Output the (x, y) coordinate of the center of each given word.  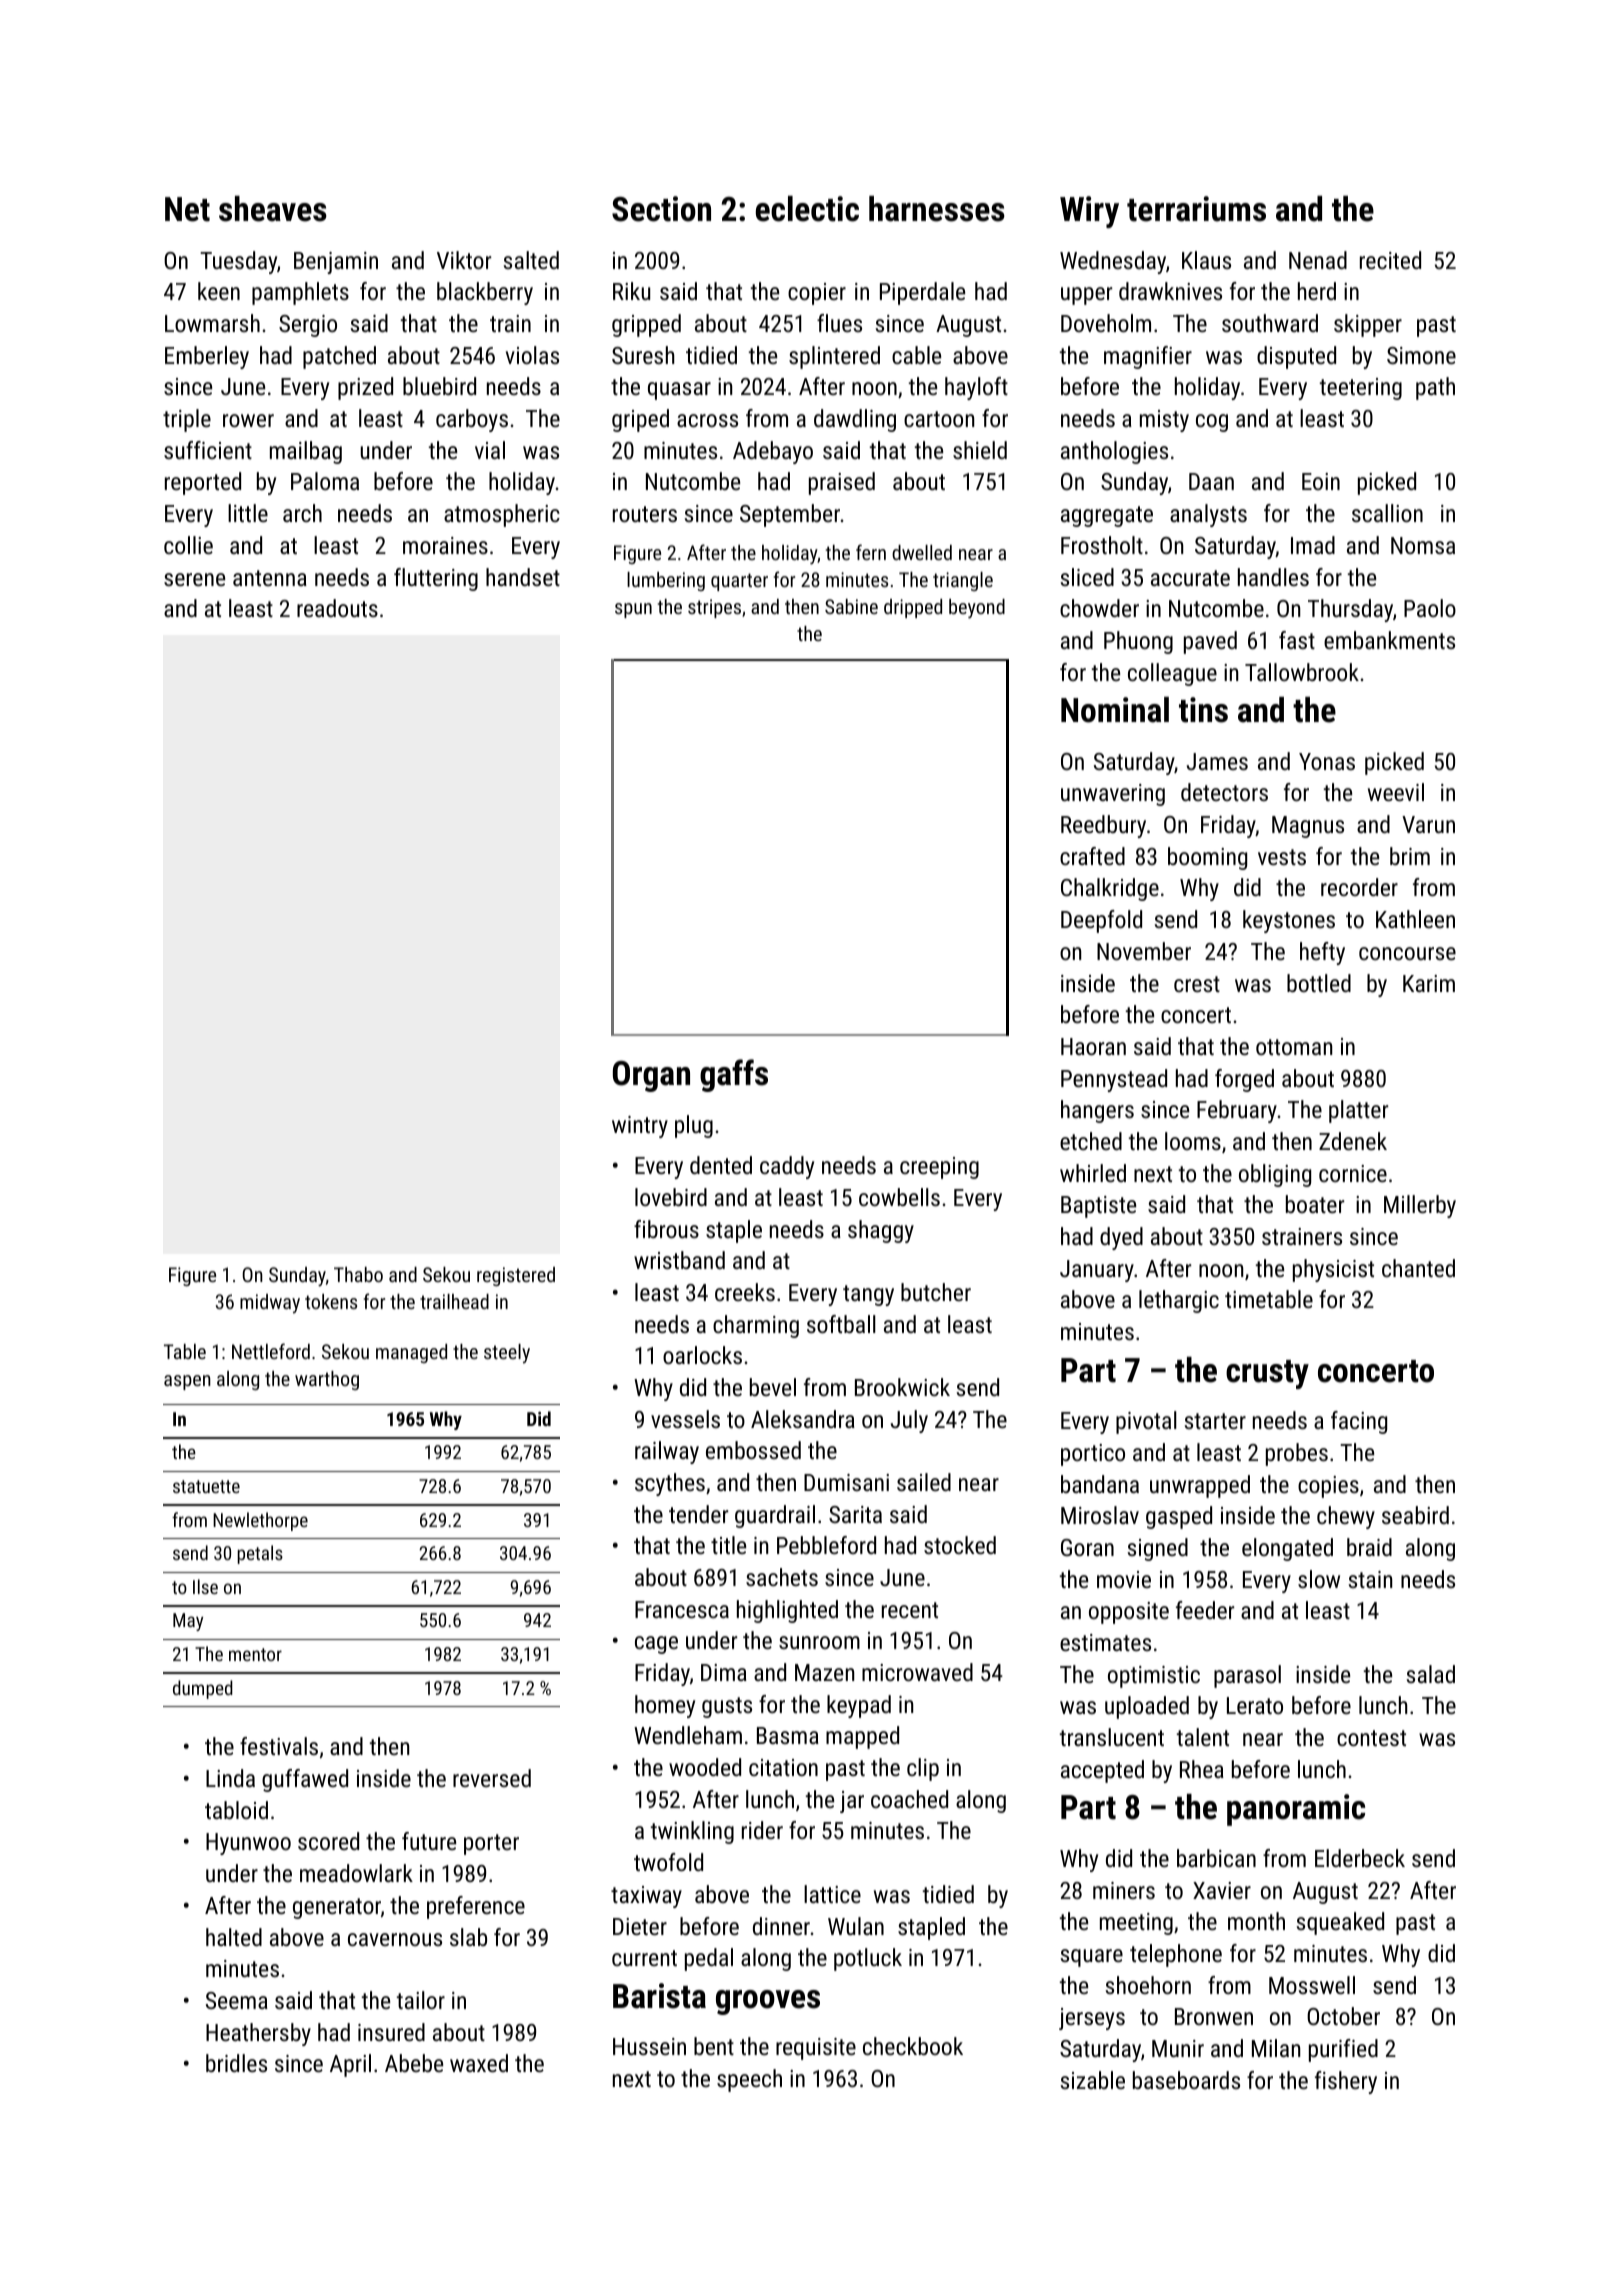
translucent (1112, 1737)
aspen (187, 1382)
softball (841, 1324)
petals (260, 1554)
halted (234, 1937)
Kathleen (1415, 919)
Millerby (1420, 1206)
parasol (1247, 1676)
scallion (1387, 513)
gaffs (734, 1075)
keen (219, 291)
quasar (679, 391)
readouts (337, 608)
